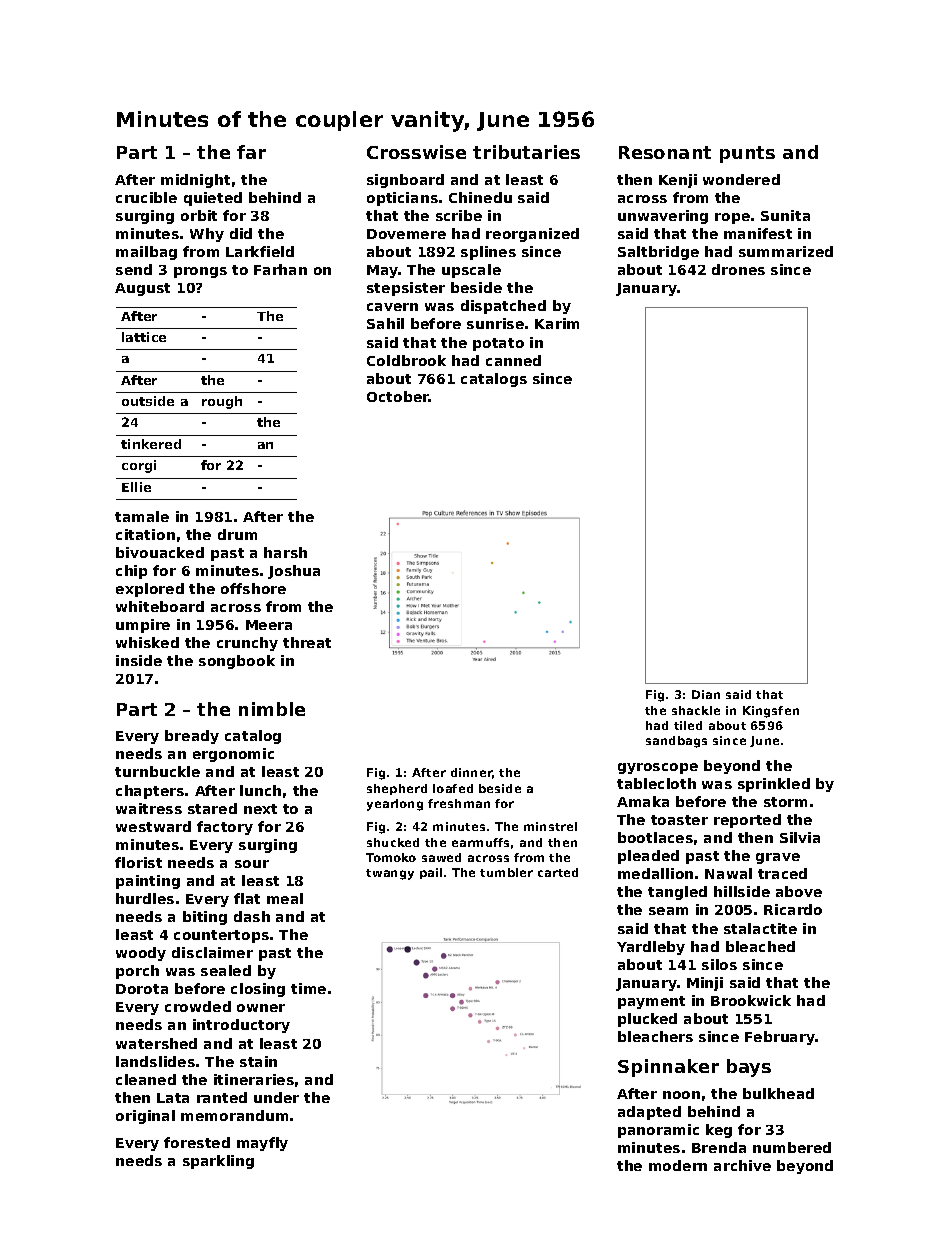 The image size is (952, 1233). Describe the element at coordinates (532, 235) in the page. I see `reorganized` at that location.
